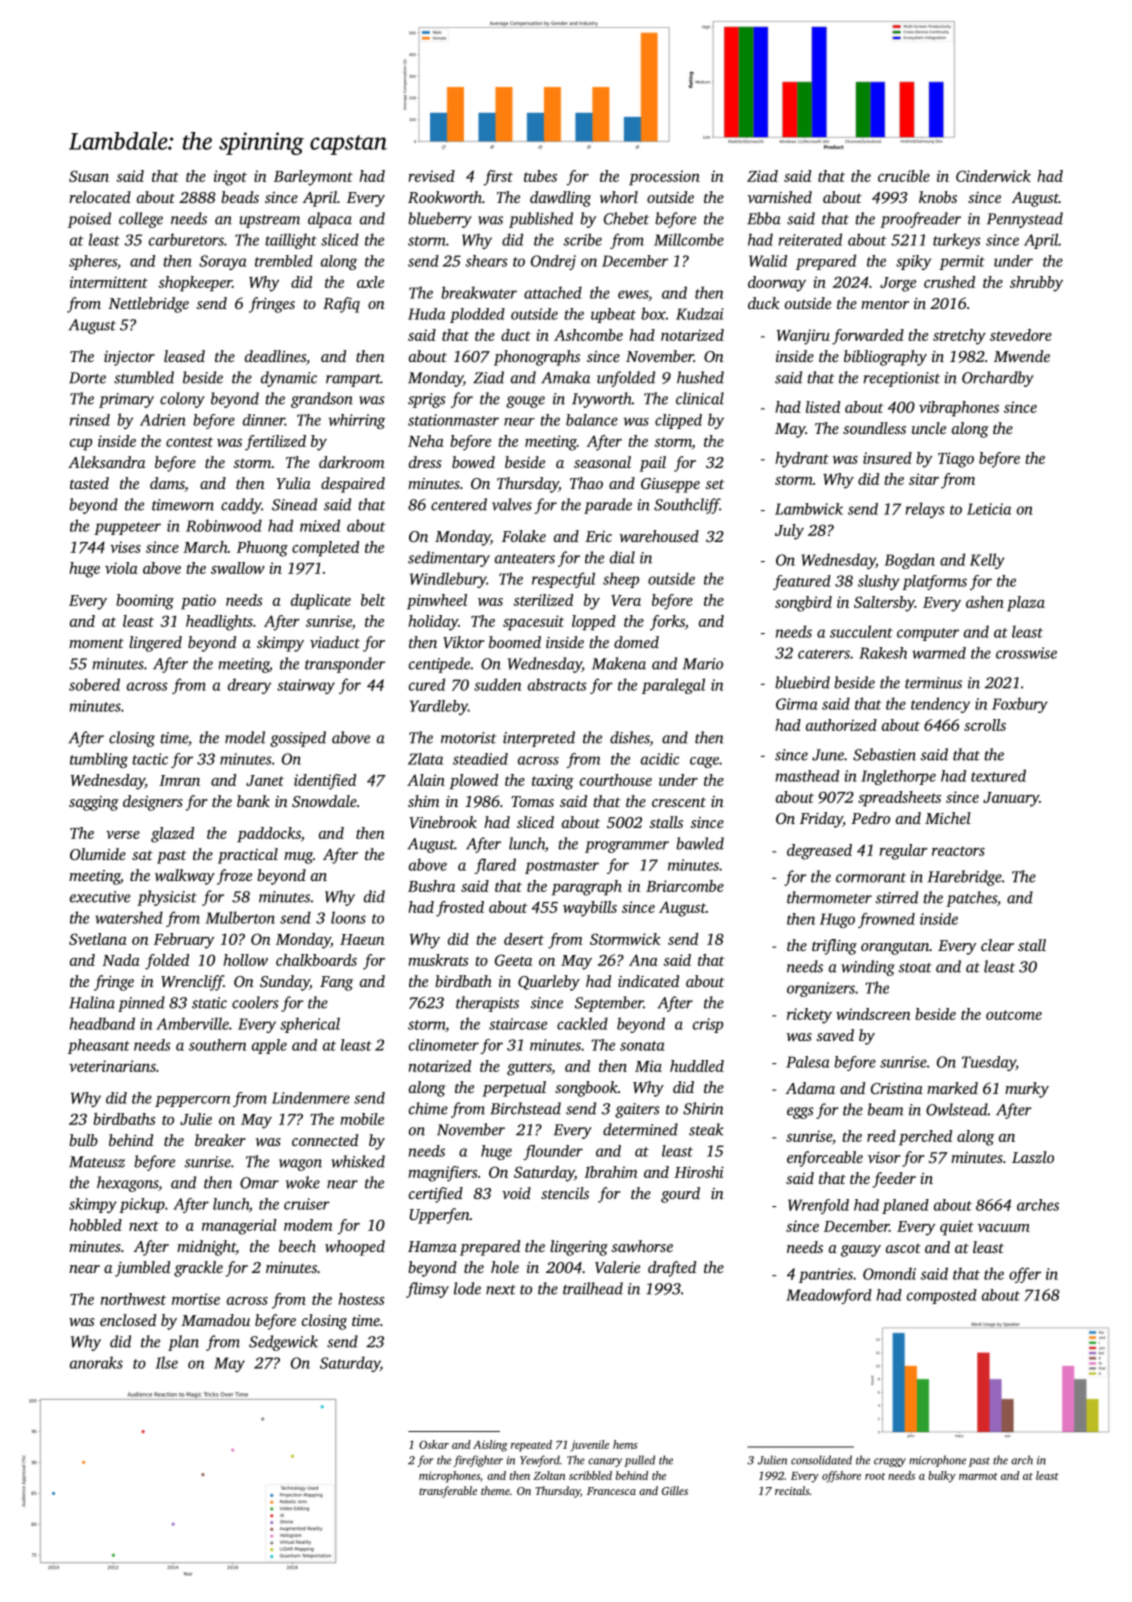  Describe the element at coordinates (439, 707) in the screenshot. I see `Yardleby` at that location.
